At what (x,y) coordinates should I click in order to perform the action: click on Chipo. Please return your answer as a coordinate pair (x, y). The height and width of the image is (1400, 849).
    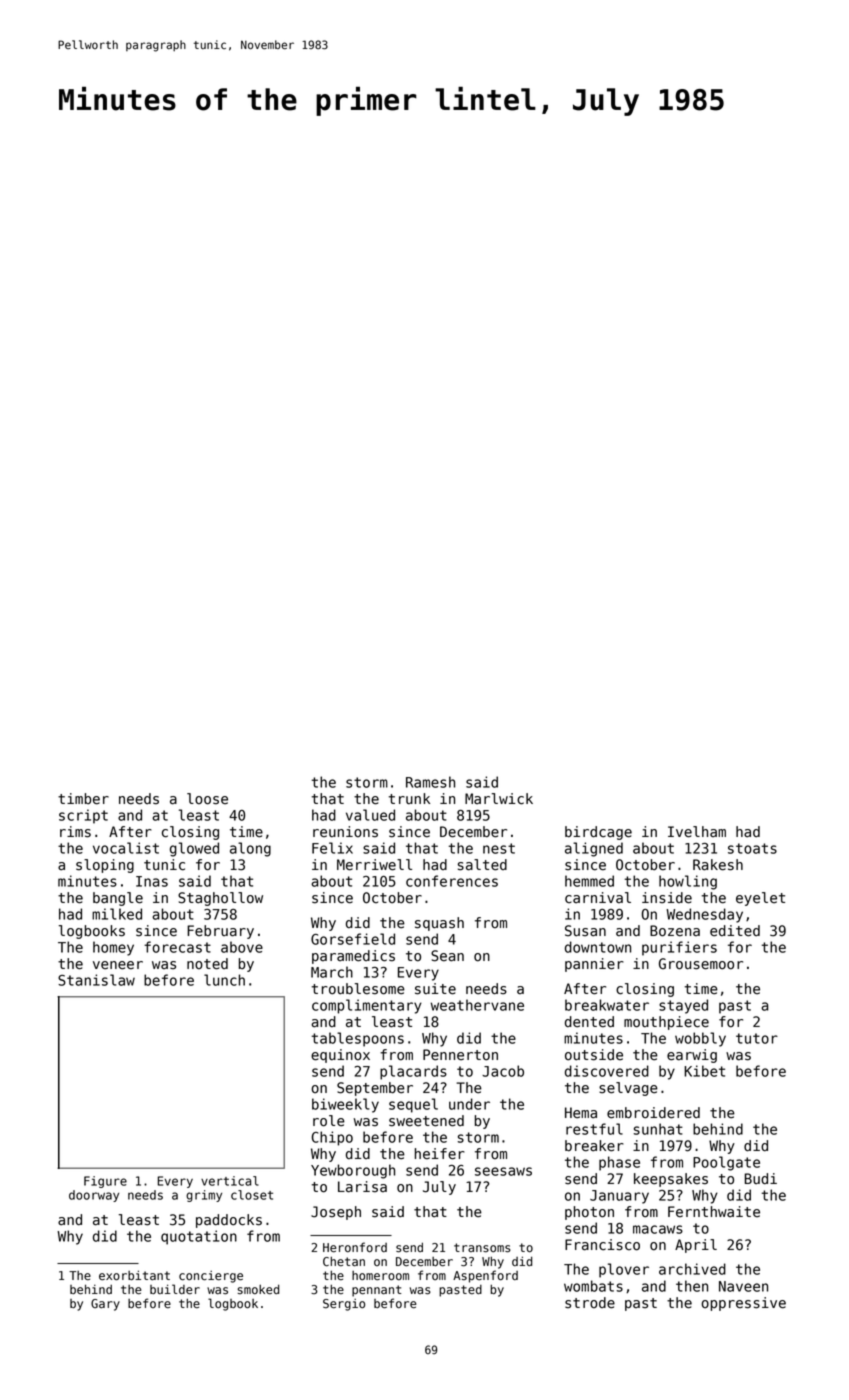
    Looking at the image, I should click on (332, 1138).
